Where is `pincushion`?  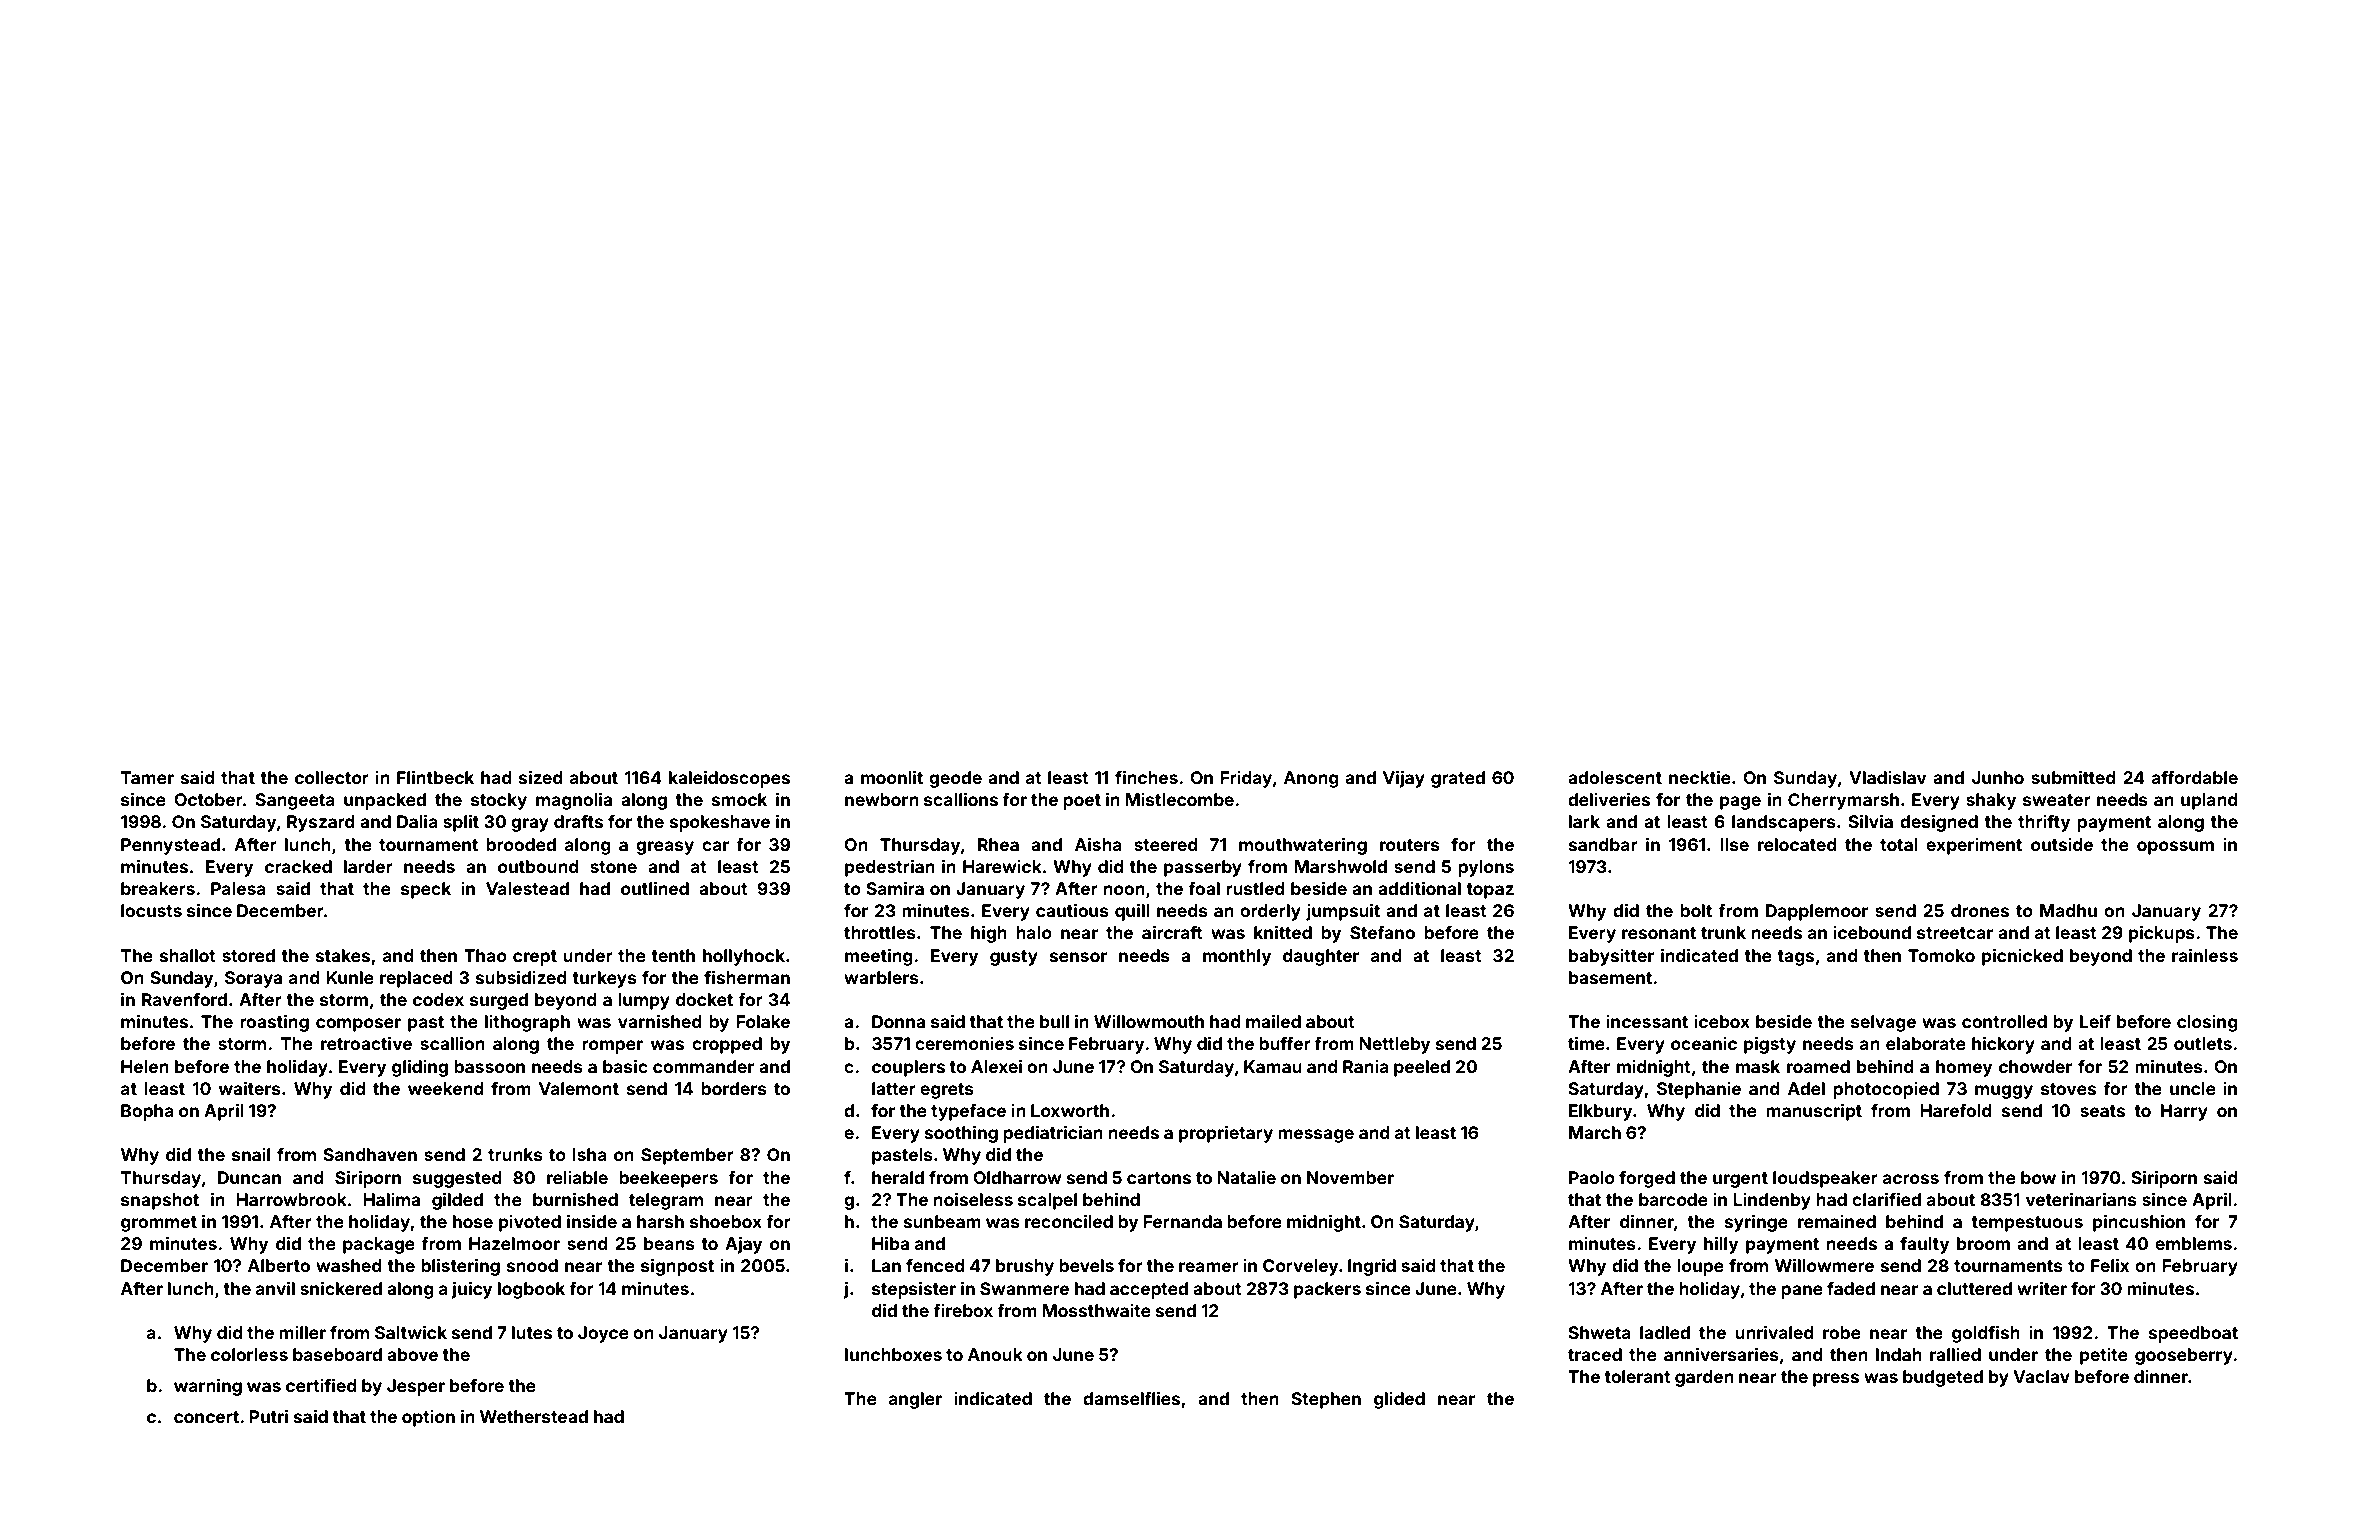
pincushion is located at coordinates (2139, 1223).
